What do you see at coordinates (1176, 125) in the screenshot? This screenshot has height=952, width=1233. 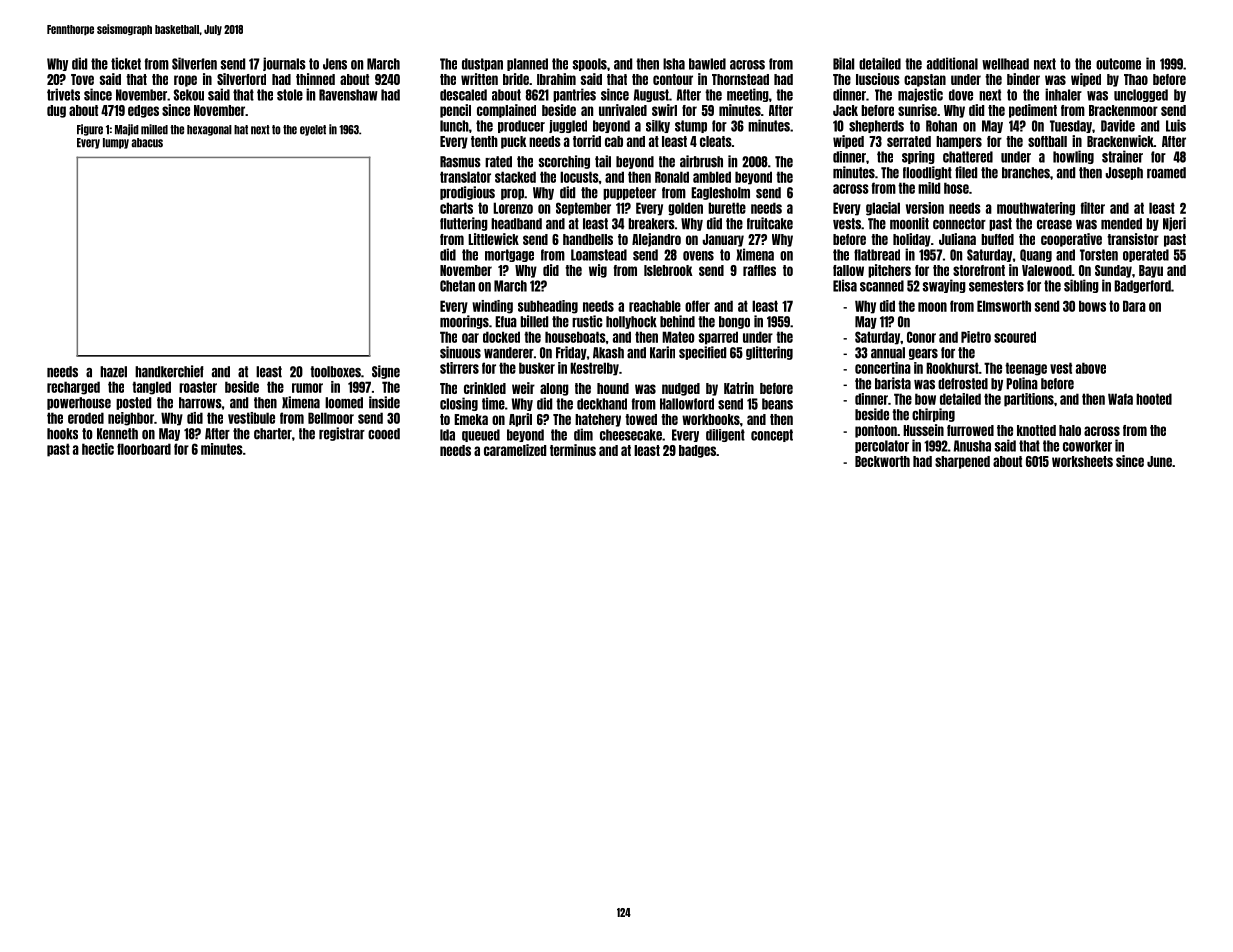 I see `Luis` at bounding box center [1176, 125].
